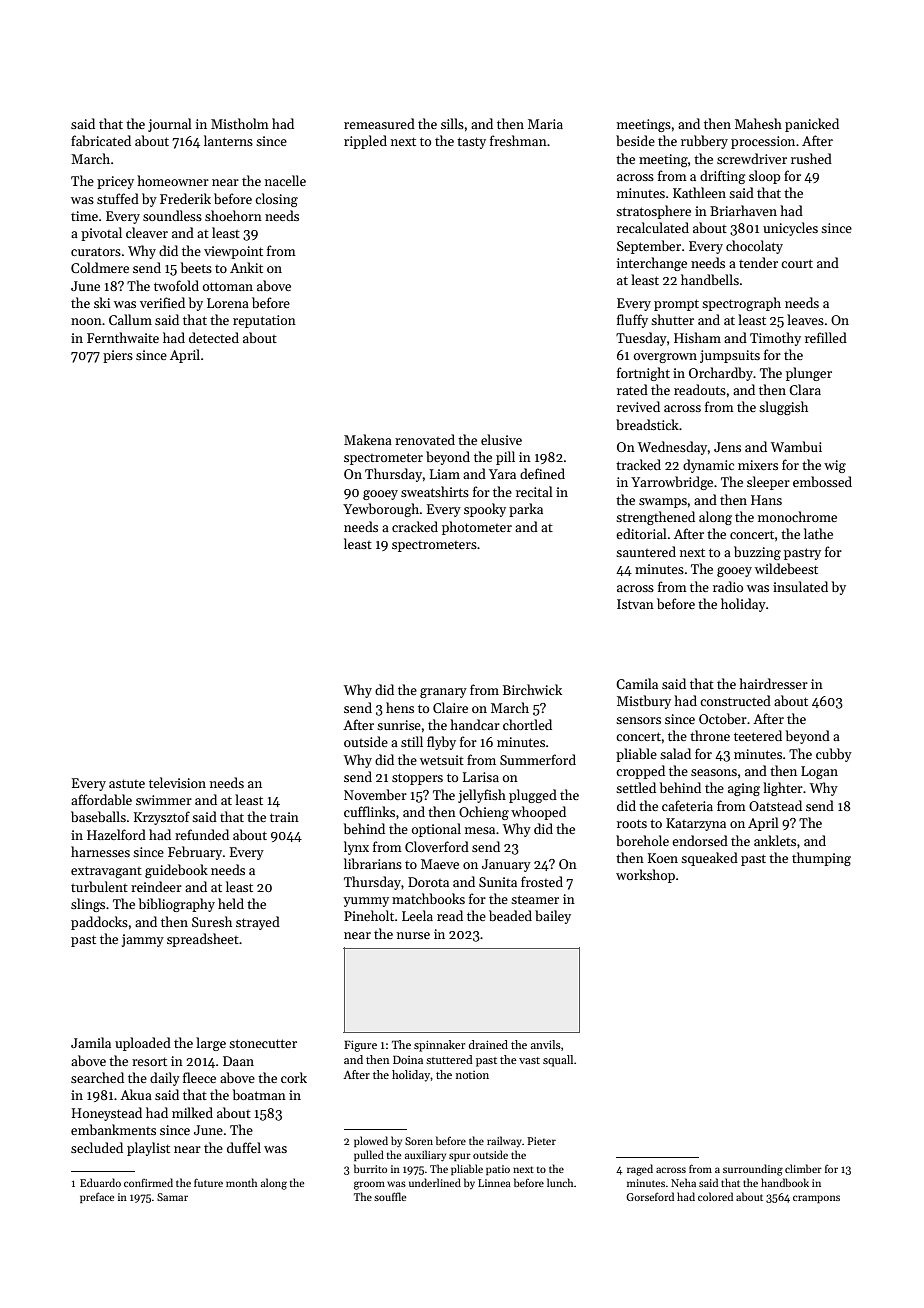 This screenshot has width=924, height=1308. I want to click on train, so click(284, 817).
